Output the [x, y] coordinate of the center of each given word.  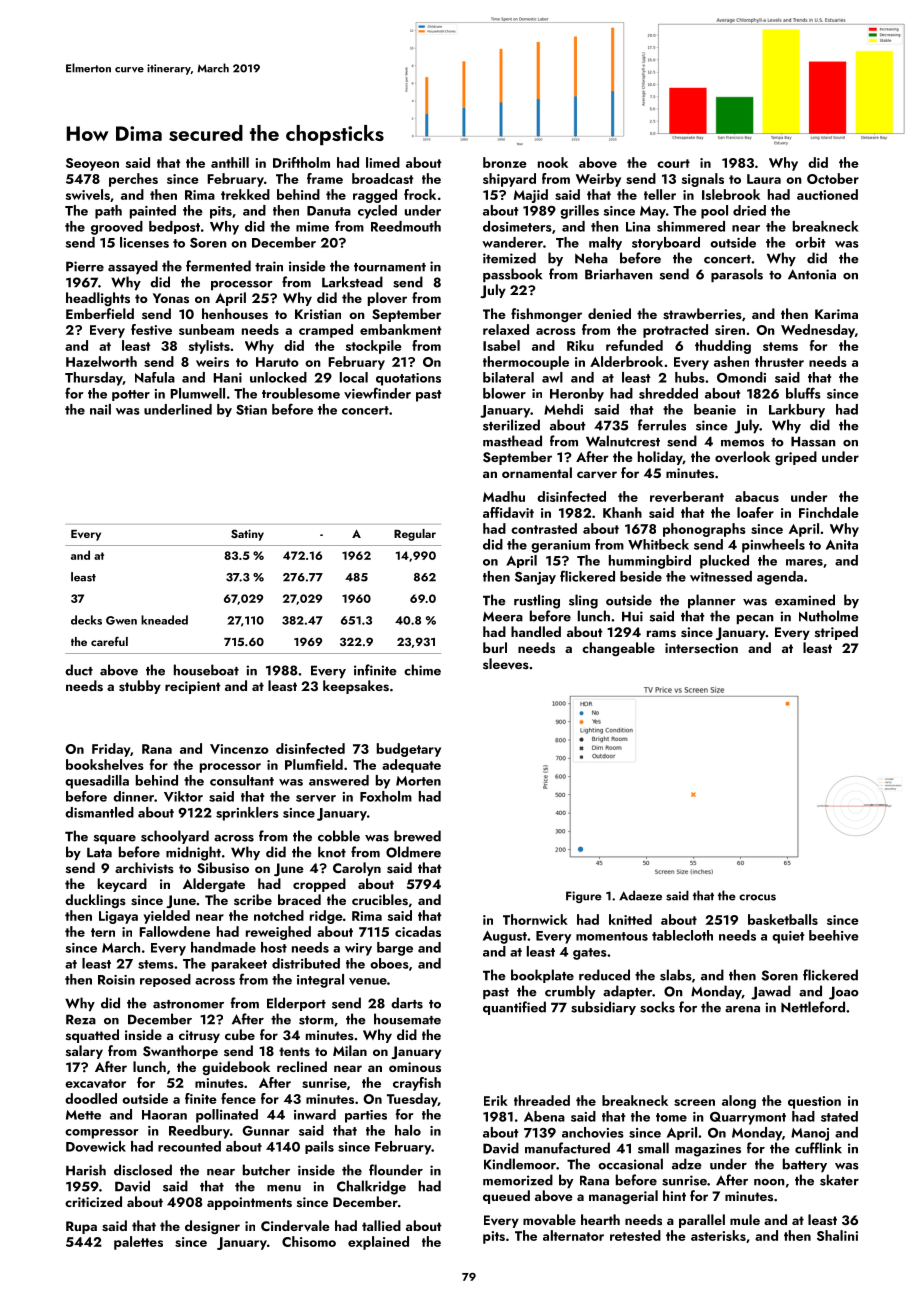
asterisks [718, 1235]
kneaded [164, 620]
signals [703, 180]
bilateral [508, 377]
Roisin [116, 980]
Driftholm [301, 162]
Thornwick [535, 919]
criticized [93, 1201]
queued [506, 1197]
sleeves [506, 664]
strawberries [702, 314]
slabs [676, 975]
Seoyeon [92, 164]
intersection [701, 648]
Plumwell [197, 393]
